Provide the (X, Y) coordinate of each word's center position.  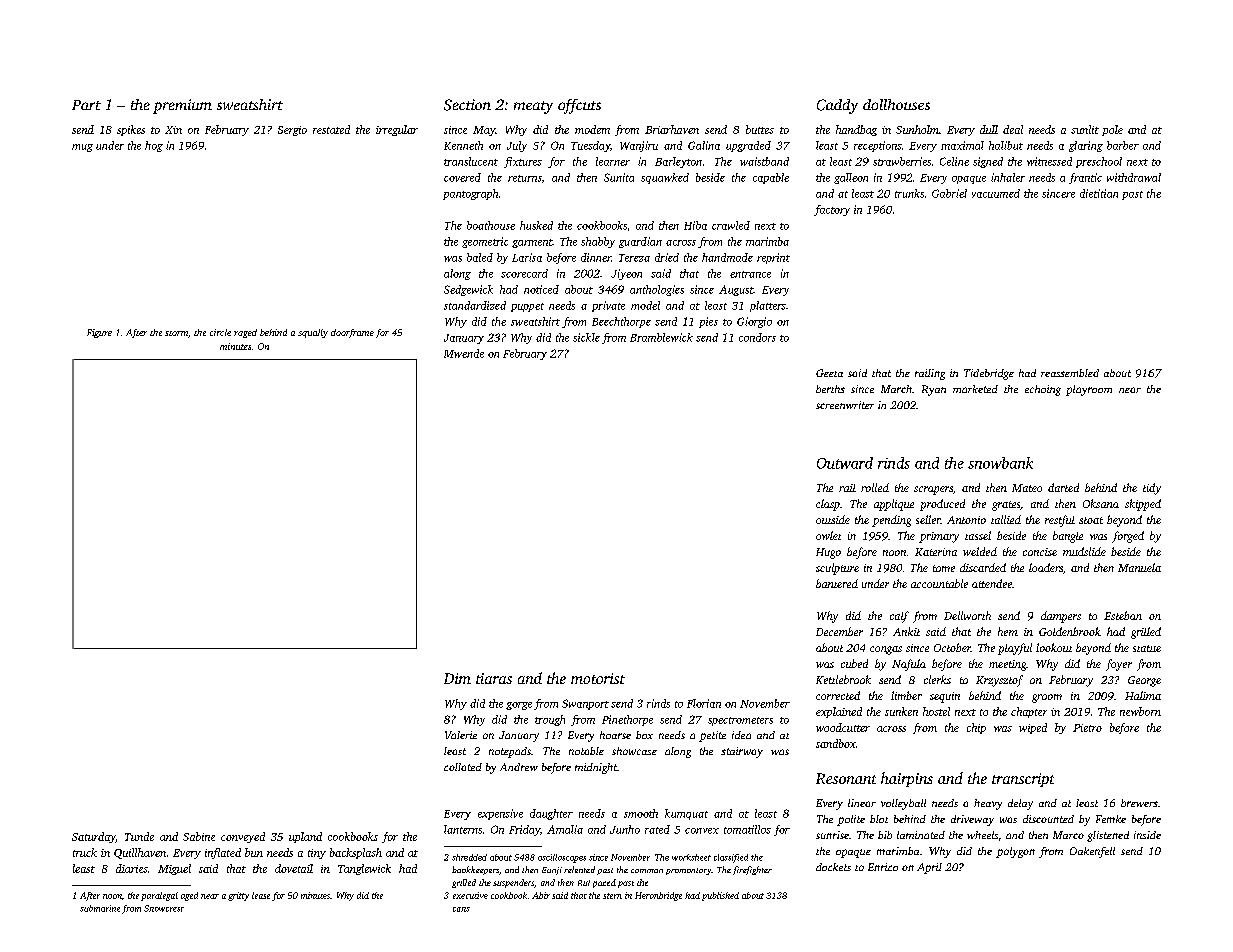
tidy (1152, 489)
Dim (457, 678)
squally (313, 333)
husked (536, 225)
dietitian (1099, 193)
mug (82, 148)
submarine (100, 908)
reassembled (1070, 373)
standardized (475, 305)
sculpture (837, 569)
